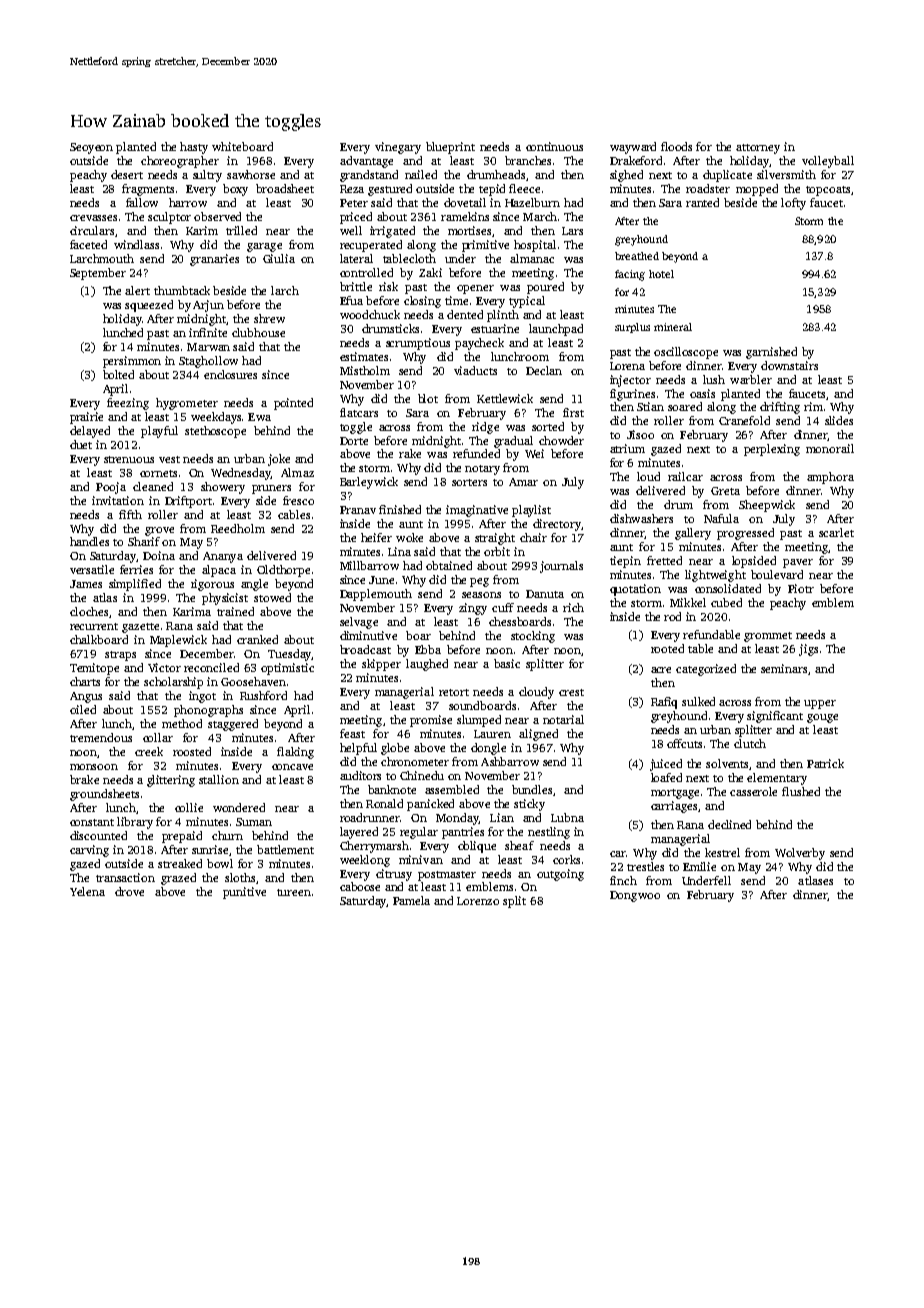 The image size is (924, 1308). Describe the element at coordinates (233, 725) in the screenshot. I see `staggered` at that location.
